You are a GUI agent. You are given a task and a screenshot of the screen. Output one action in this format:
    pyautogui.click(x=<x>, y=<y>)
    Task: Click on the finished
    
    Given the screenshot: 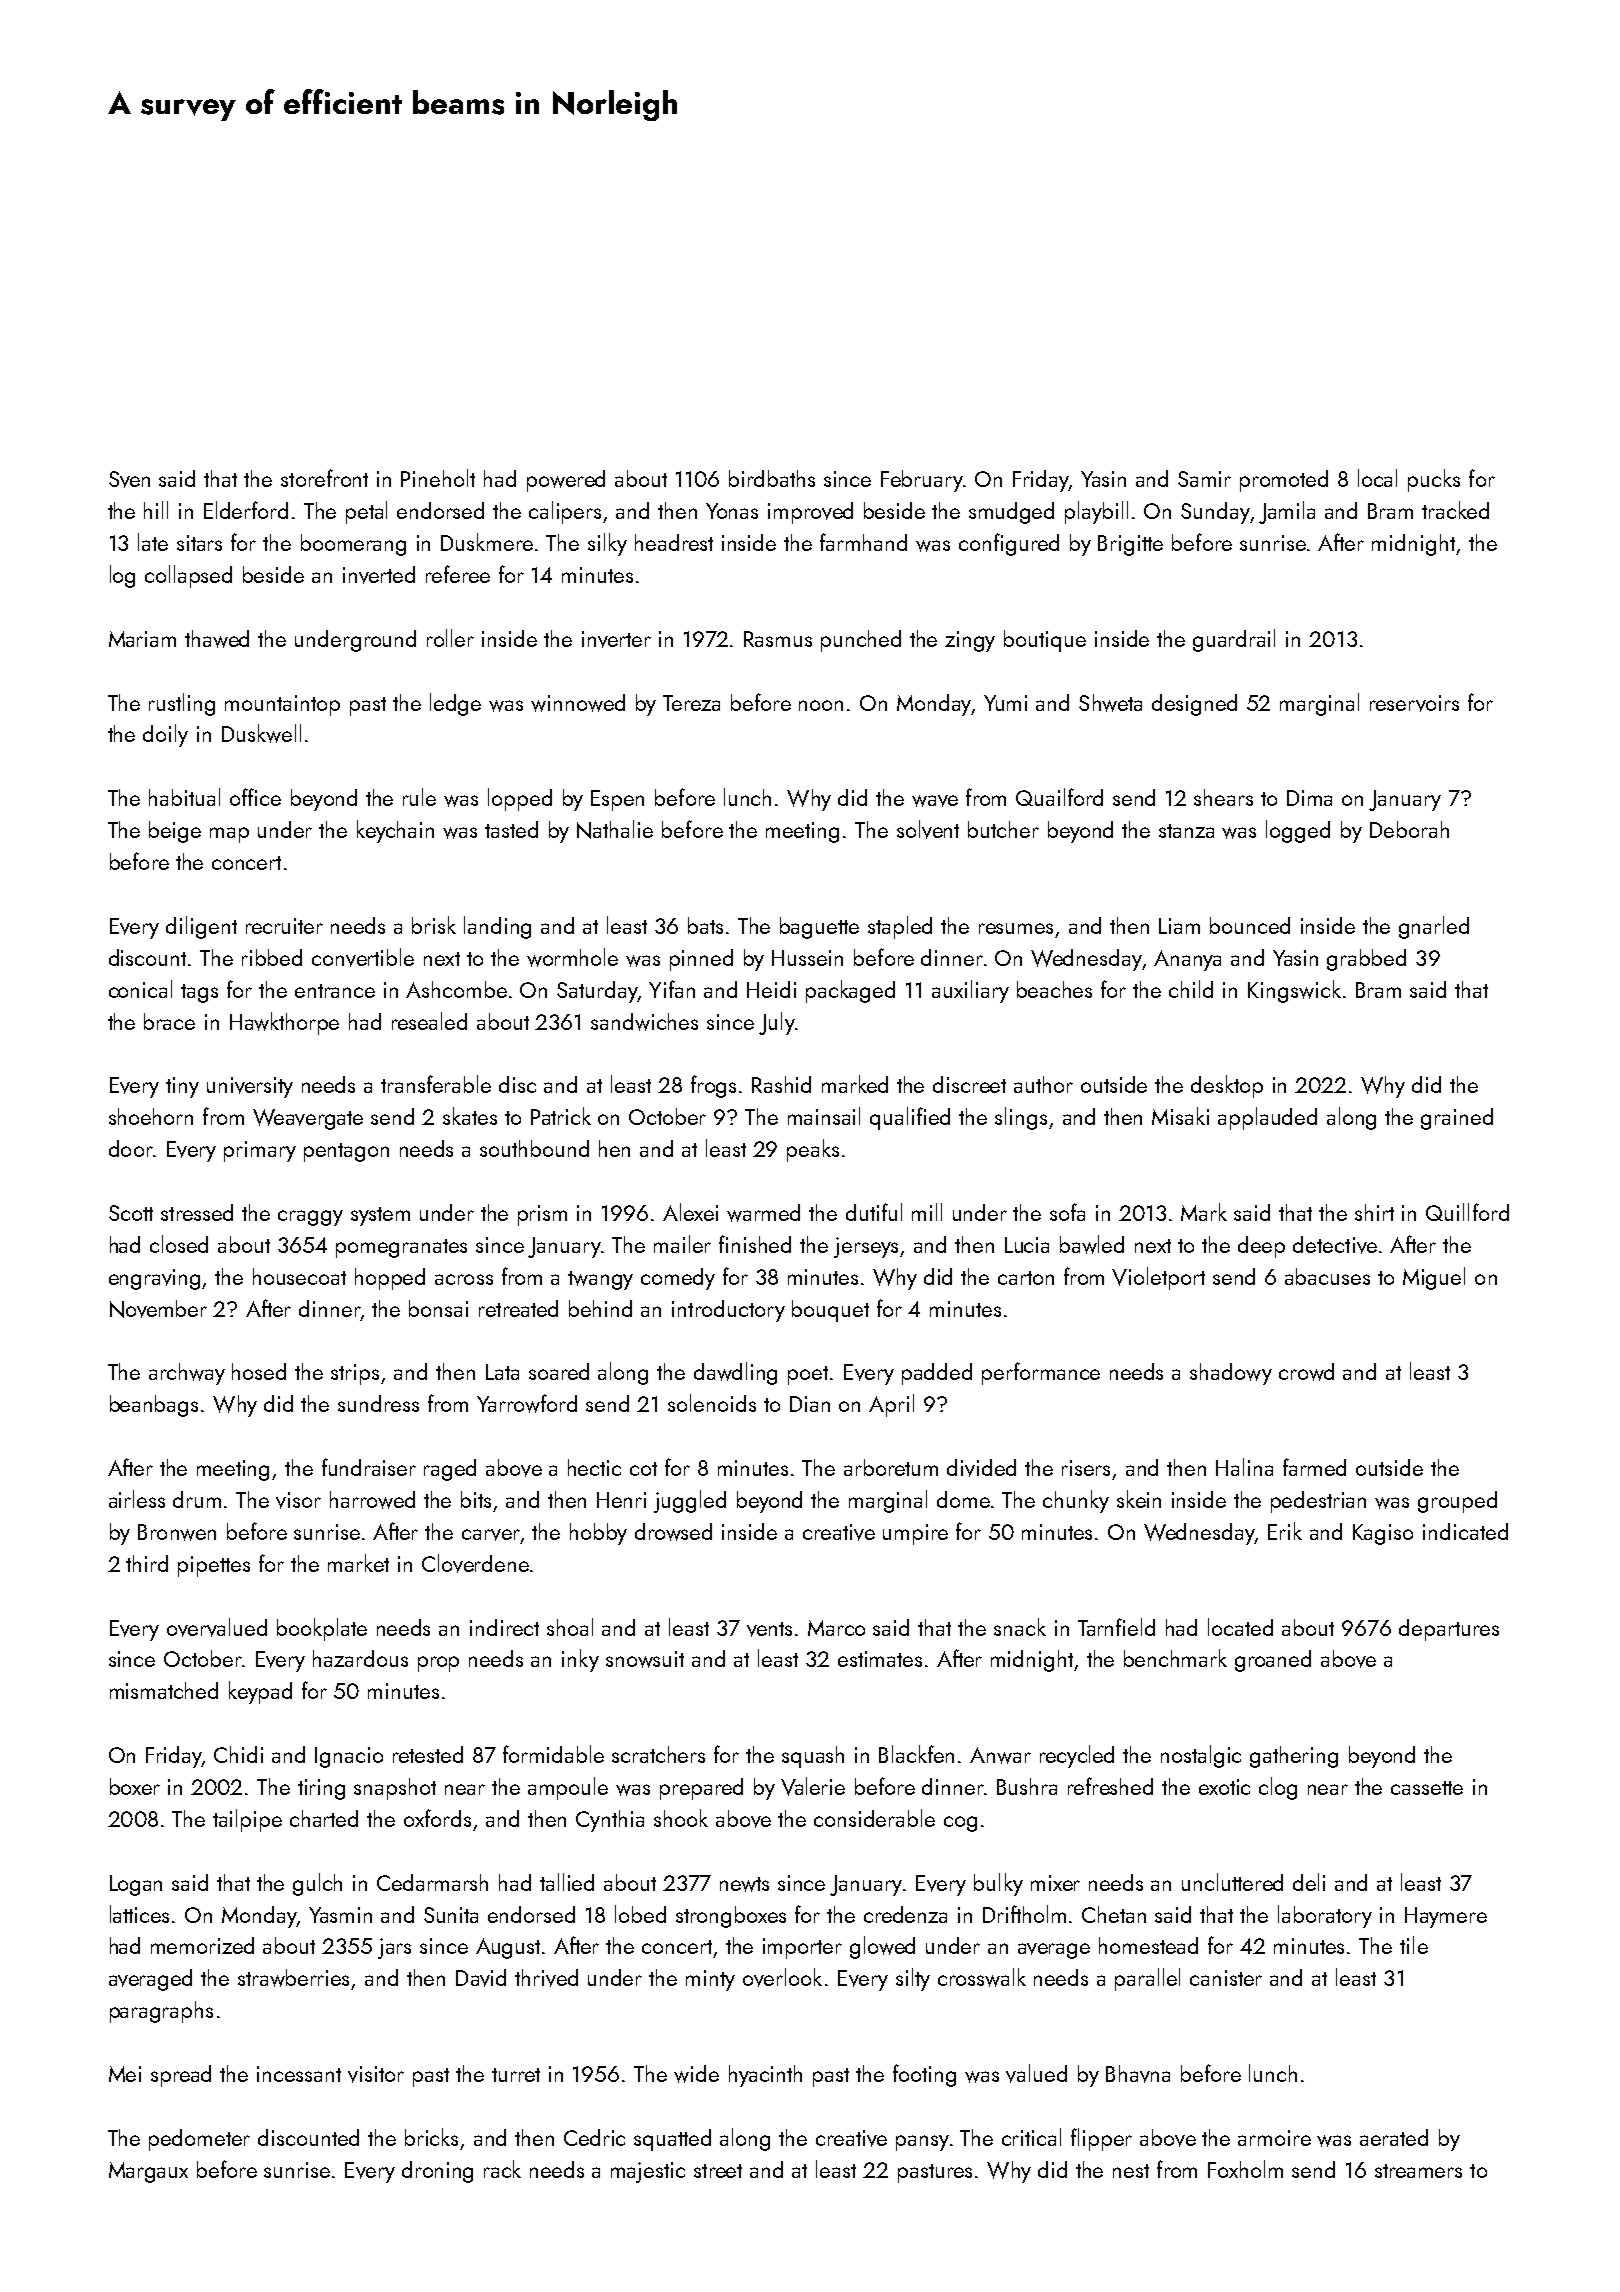 What is the action you would take?
    pyautogui.click(x=755, y=1244)
